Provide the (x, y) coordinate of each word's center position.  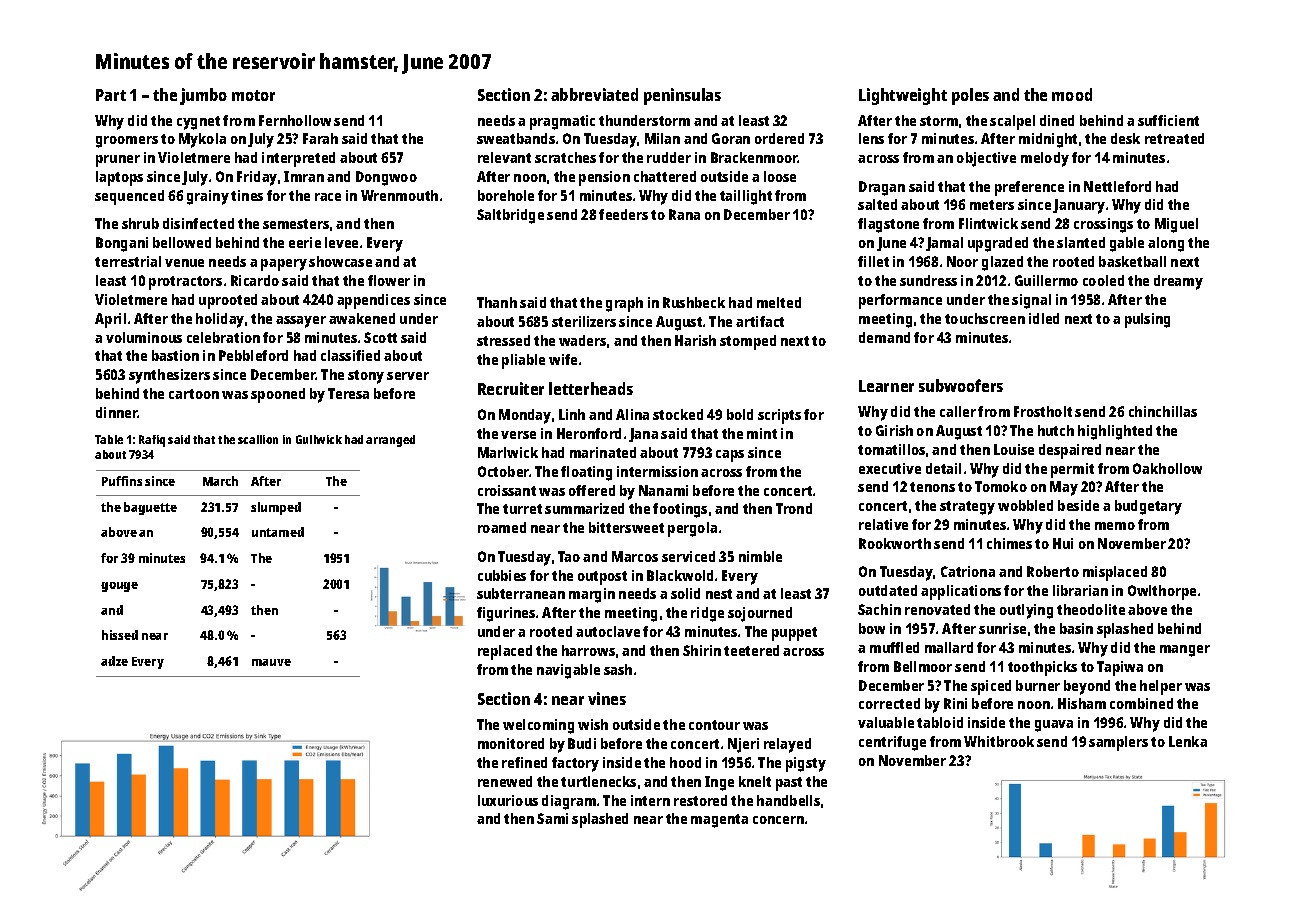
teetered (751, 650)
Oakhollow (1167, 468)
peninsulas (682, 96)
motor (253, 95)
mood (1072, 94)
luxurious (508, 800)
